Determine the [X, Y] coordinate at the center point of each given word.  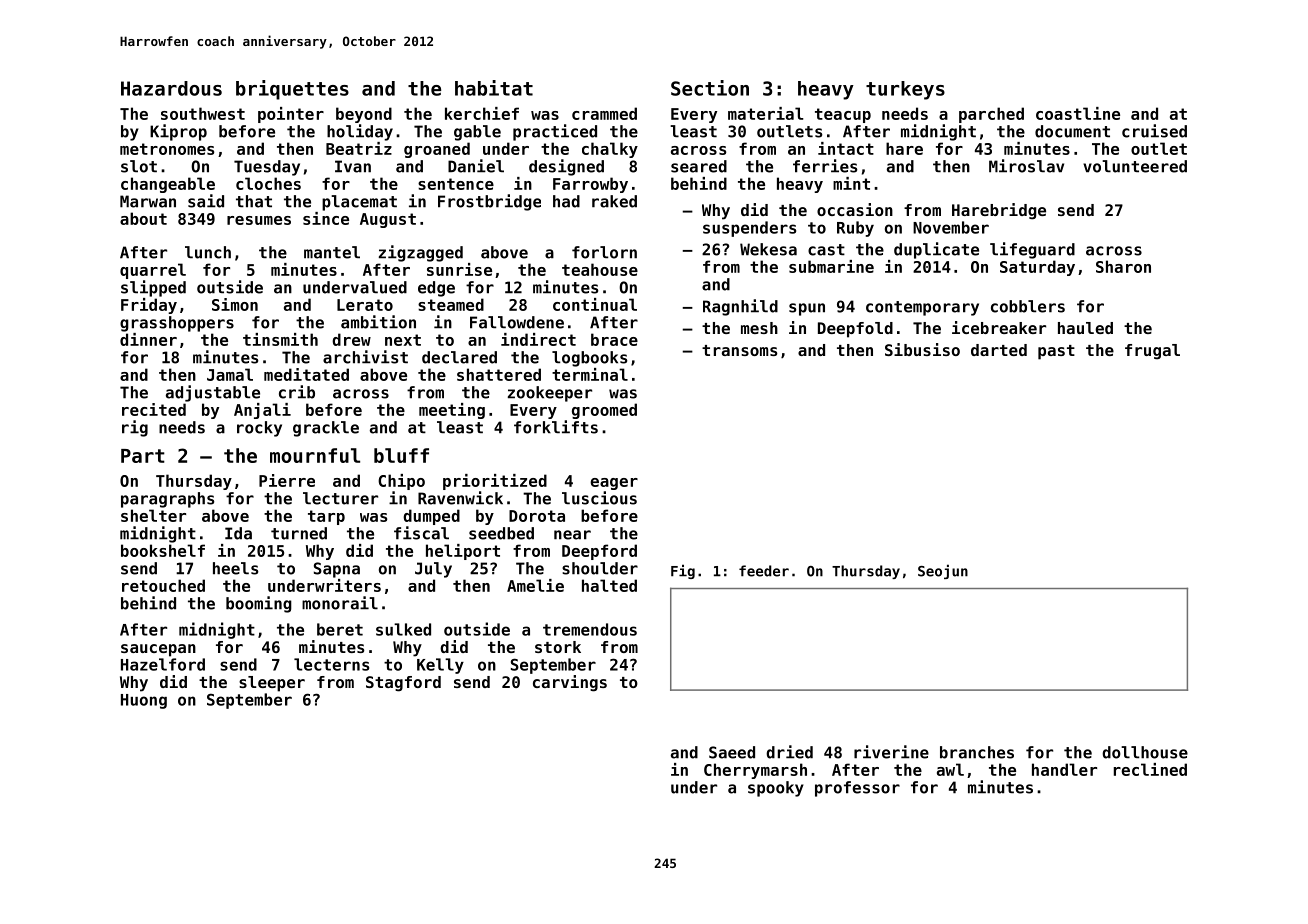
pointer [291, 115]
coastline [1078, 113]
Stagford [403, 684]
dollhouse [1145, 752]
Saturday [1037, 268]
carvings [570, 683]
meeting [452, 411]
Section [710, 88]
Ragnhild [740, 307]
